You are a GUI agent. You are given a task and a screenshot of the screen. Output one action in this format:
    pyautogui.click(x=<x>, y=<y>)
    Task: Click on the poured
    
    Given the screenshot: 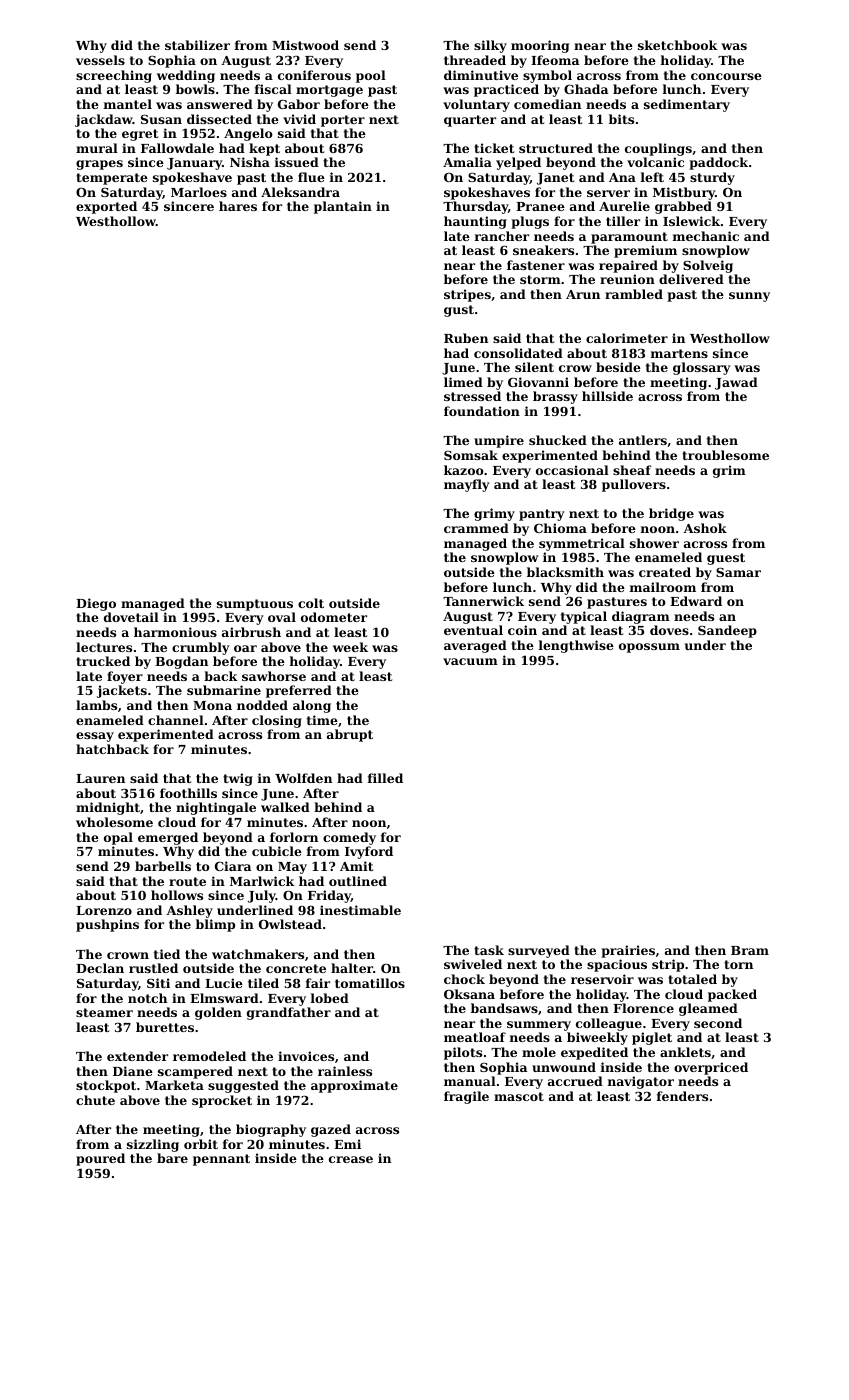 What is the action you would take?
    pyautogui.click(x=100, y=1159)
